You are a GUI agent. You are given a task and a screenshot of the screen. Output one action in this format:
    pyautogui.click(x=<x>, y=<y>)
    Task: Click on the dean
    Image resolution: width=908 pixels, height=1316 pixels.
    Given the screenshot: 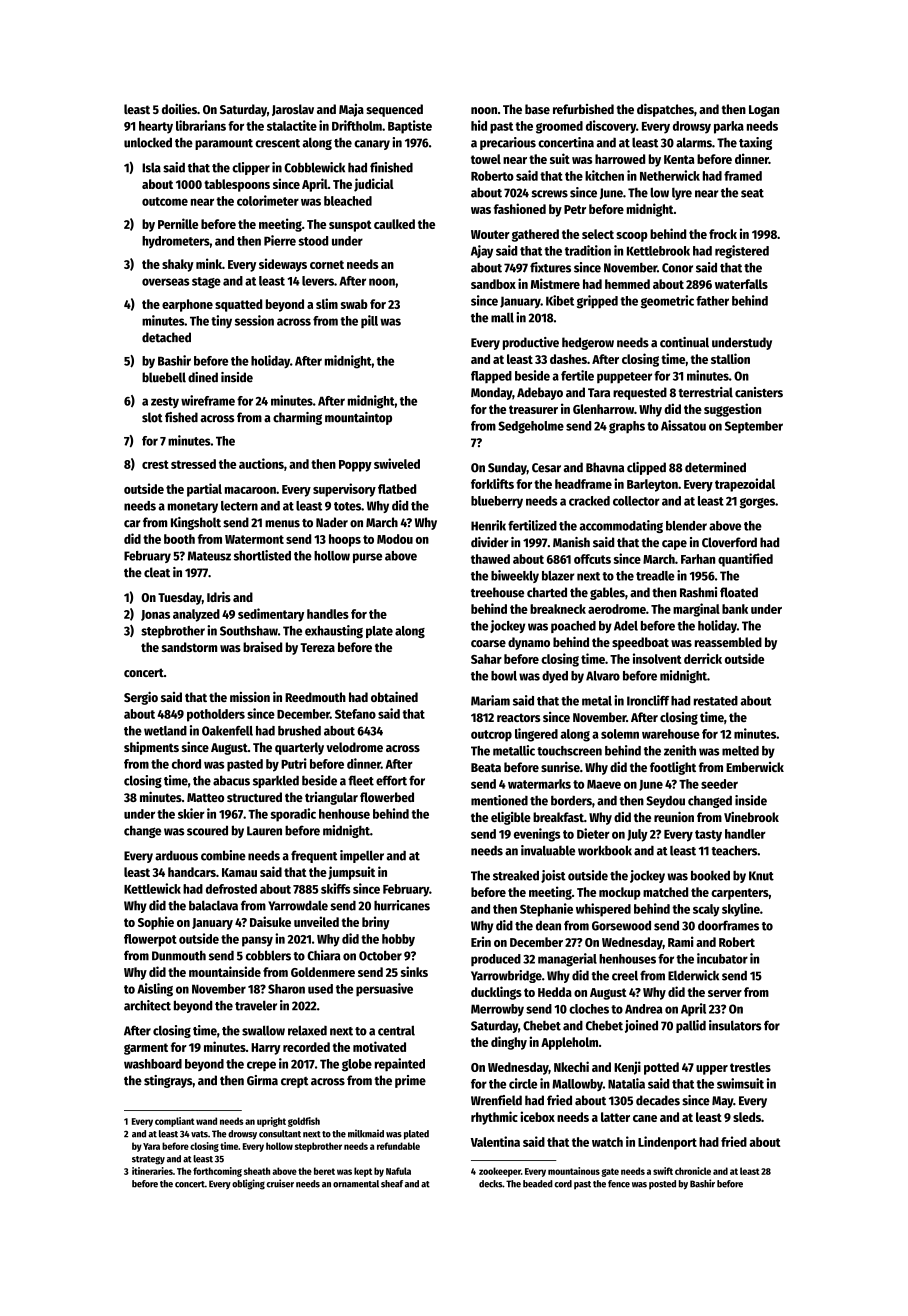 What is the action you would take?
    pyautogui.click(x=548, y=925)
